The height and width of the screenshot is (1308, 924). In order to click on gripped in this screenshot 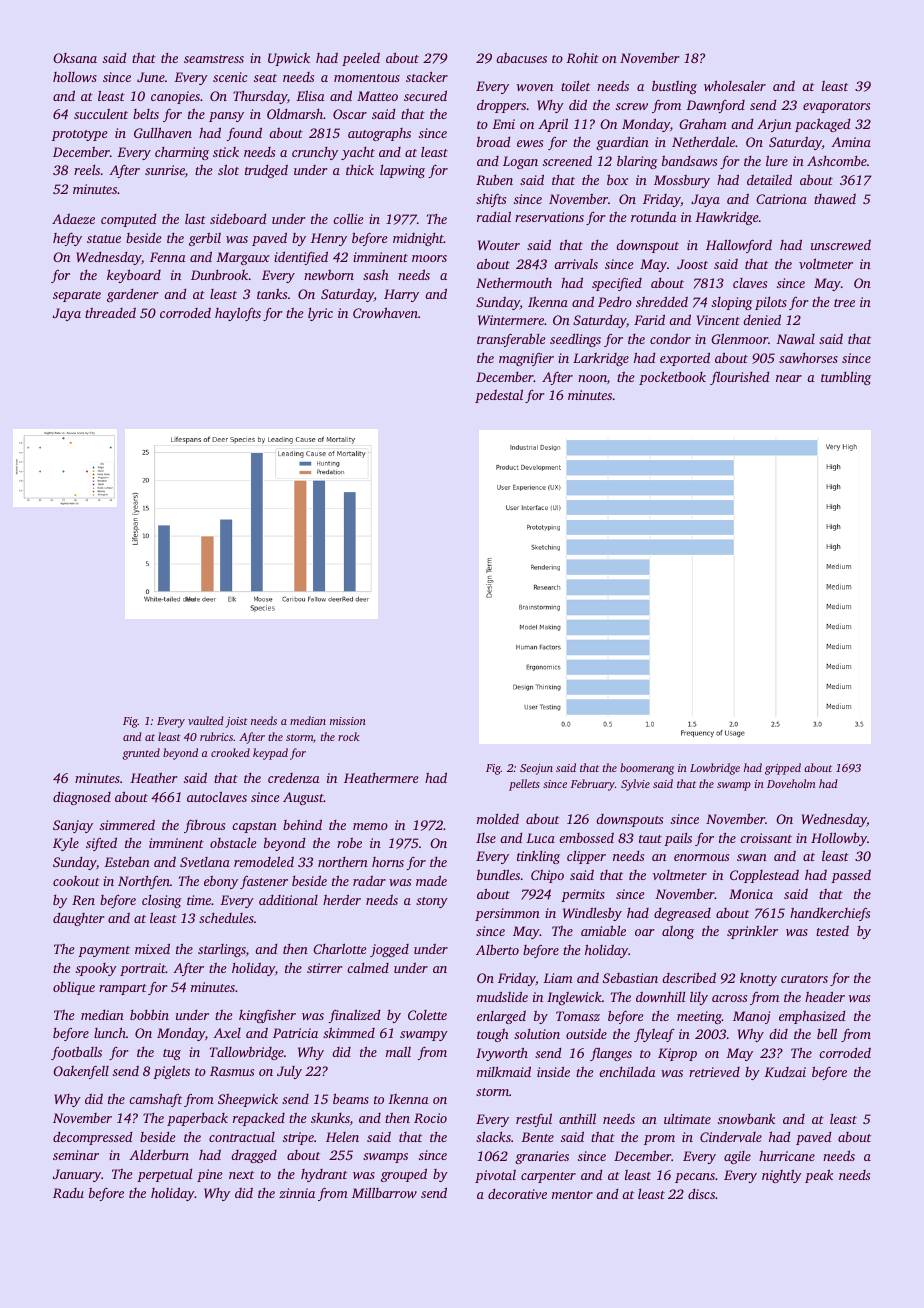, I will do `click(783, 769)`.
